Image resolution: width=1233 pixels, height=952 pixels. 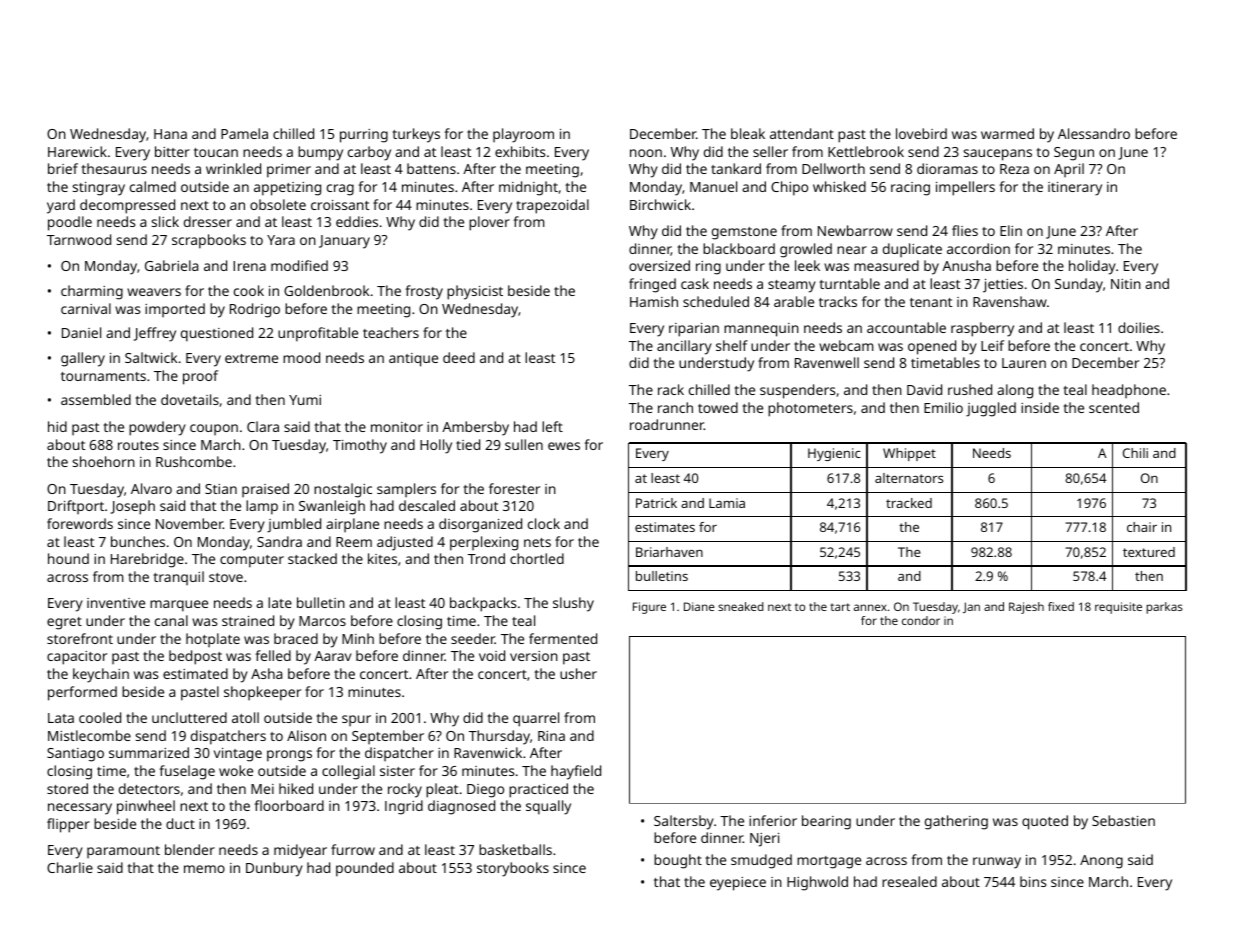 I want to click on Alessandro, so click(x=1094, y=133).
